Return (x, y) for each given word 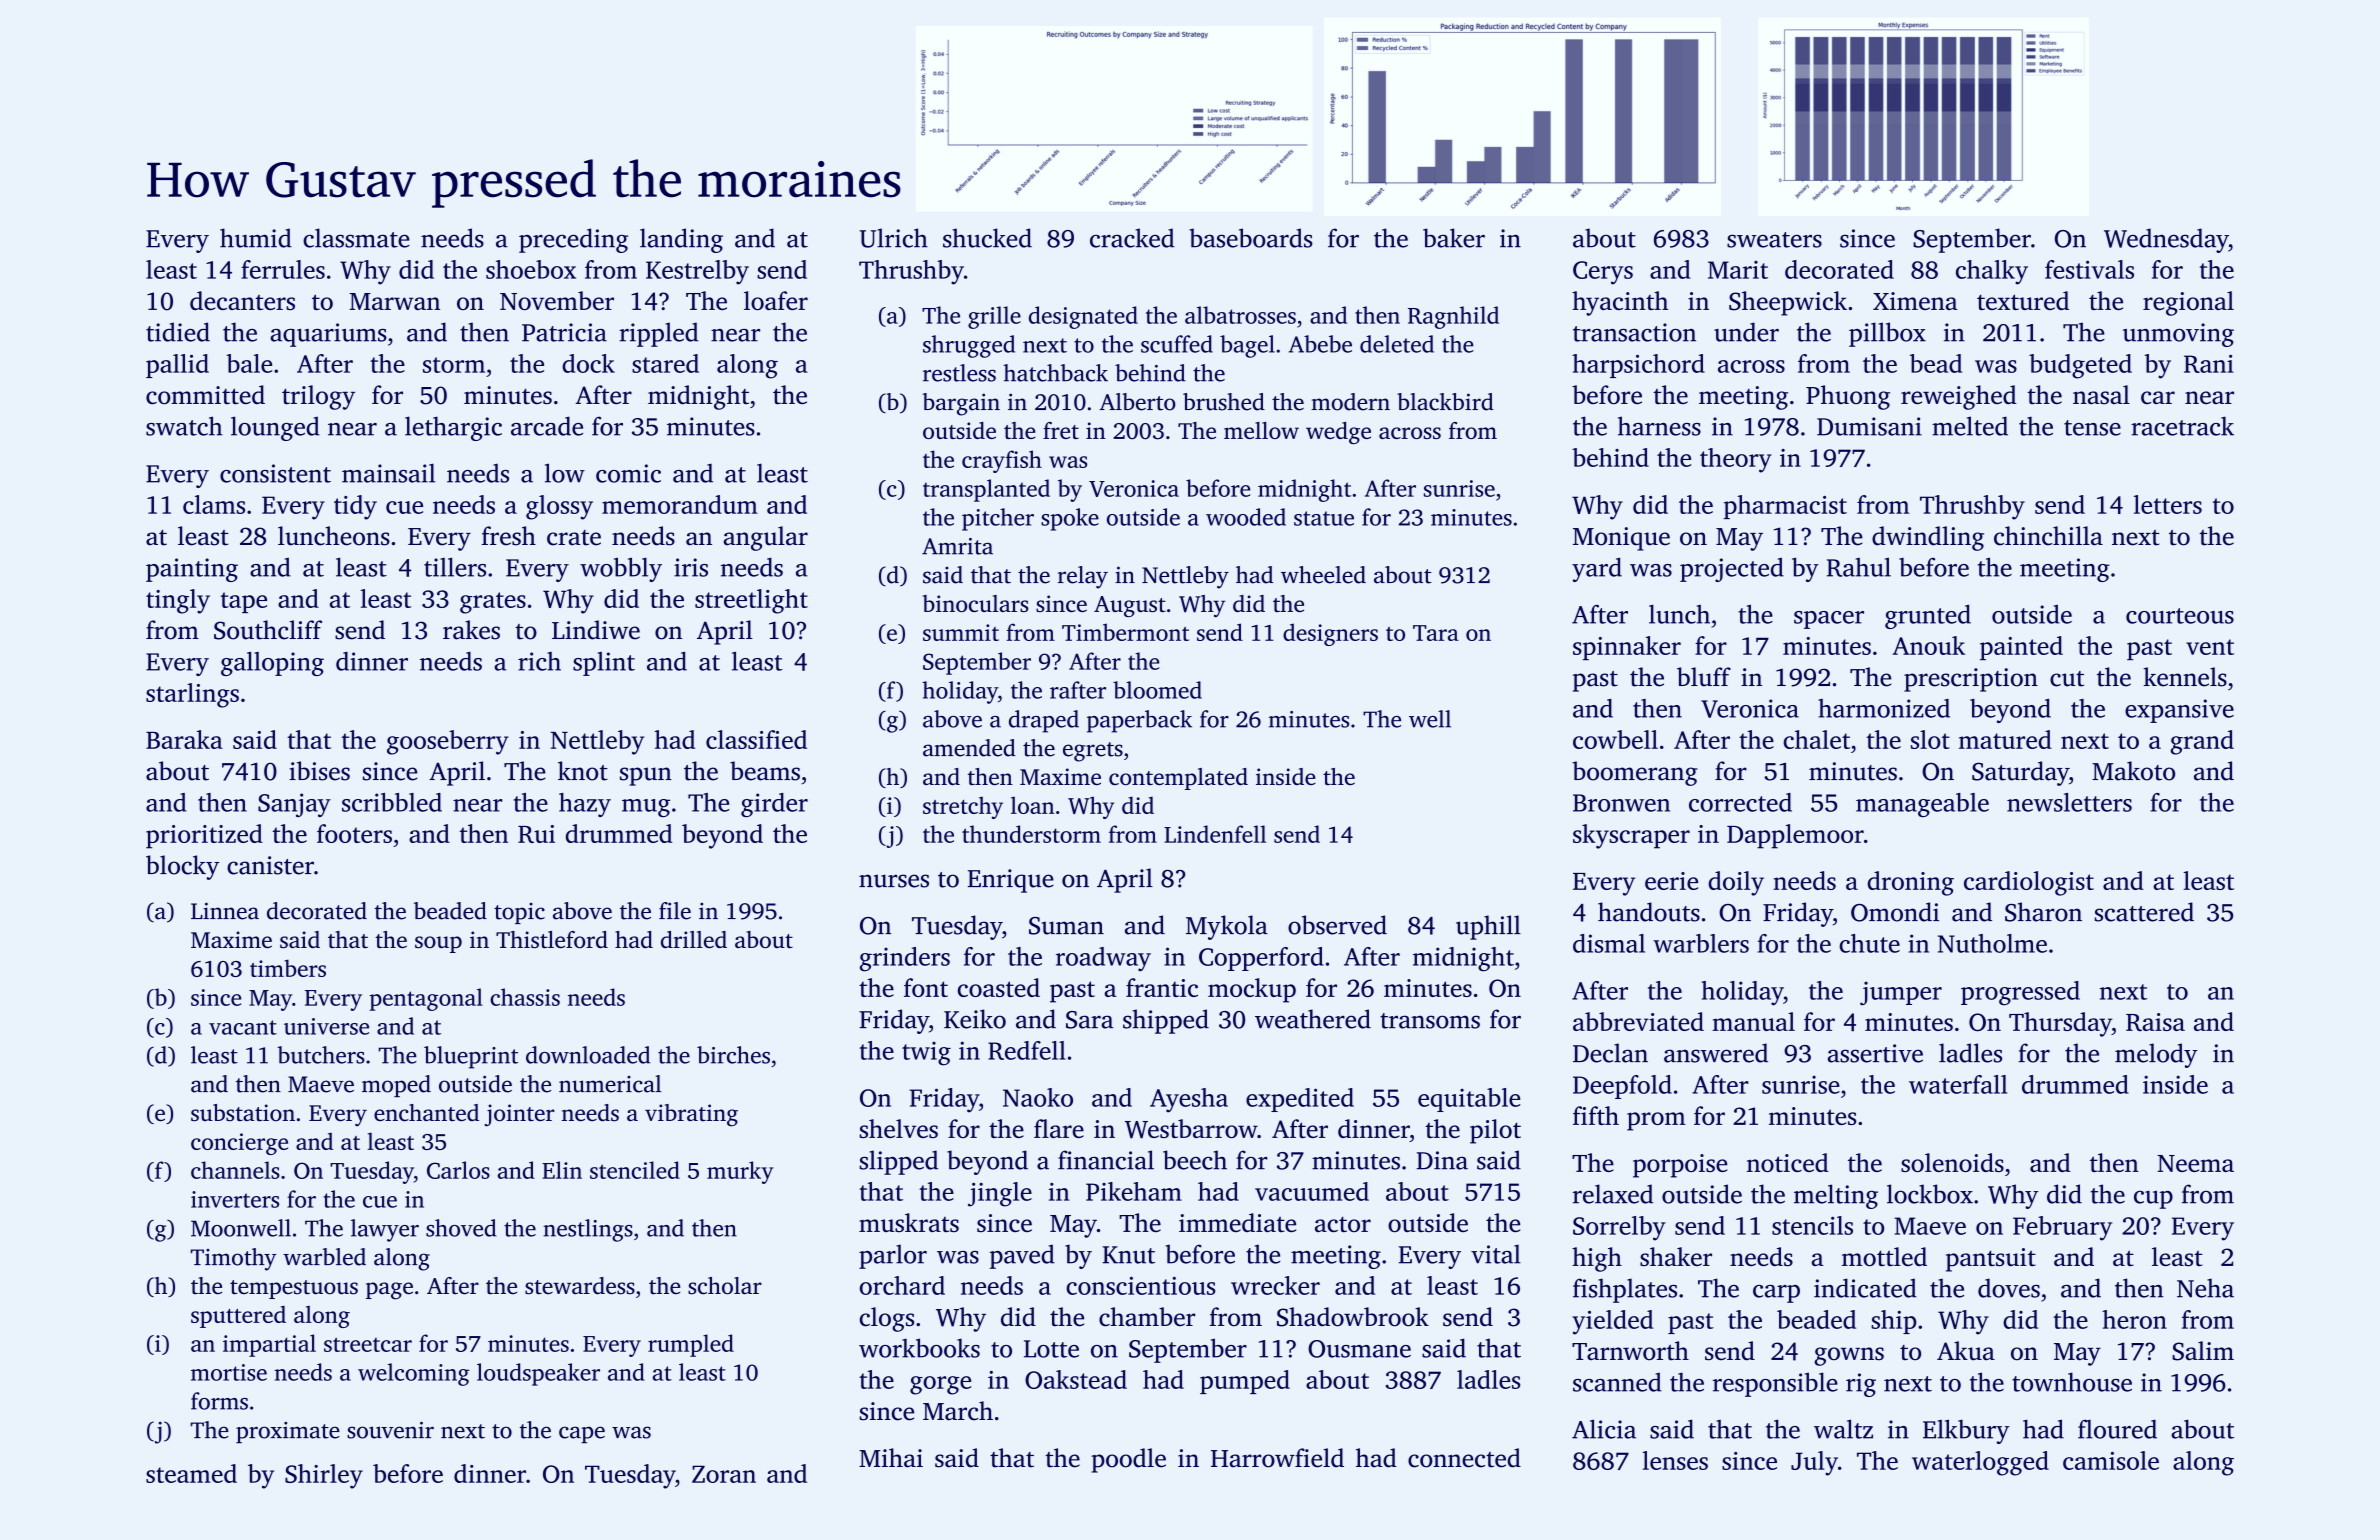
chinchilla (2048, 536)
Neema (2195, 1163)
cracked (1132, 238)
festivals (2089, 269)
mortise (229, 1372)
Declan (1610, 1053)
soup (438, 944)
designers (1330, 634)
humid (256, 238)
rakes (471, 630)
